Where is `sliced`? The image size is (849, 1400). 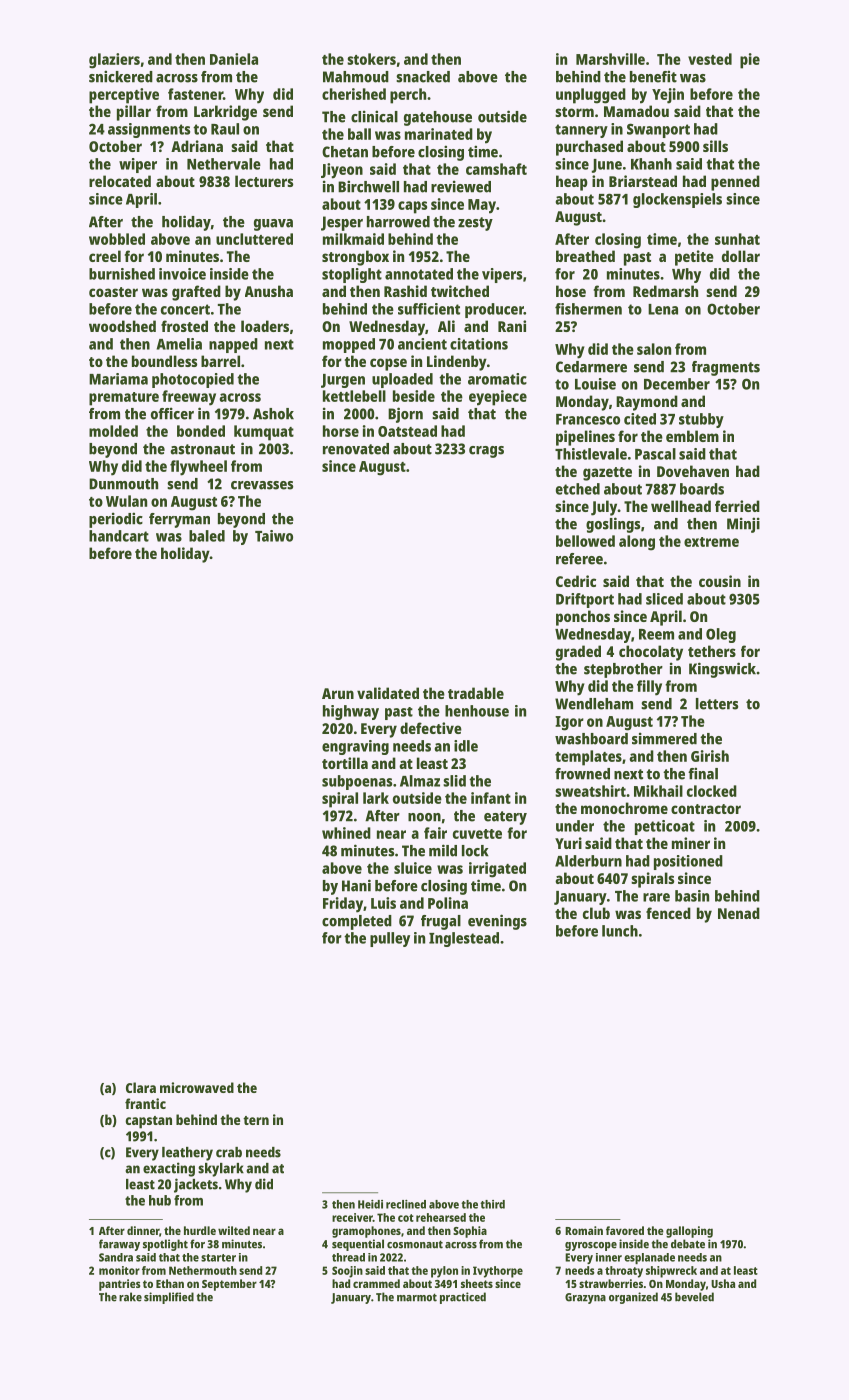 sliced is located at coordinates (664, 599).
